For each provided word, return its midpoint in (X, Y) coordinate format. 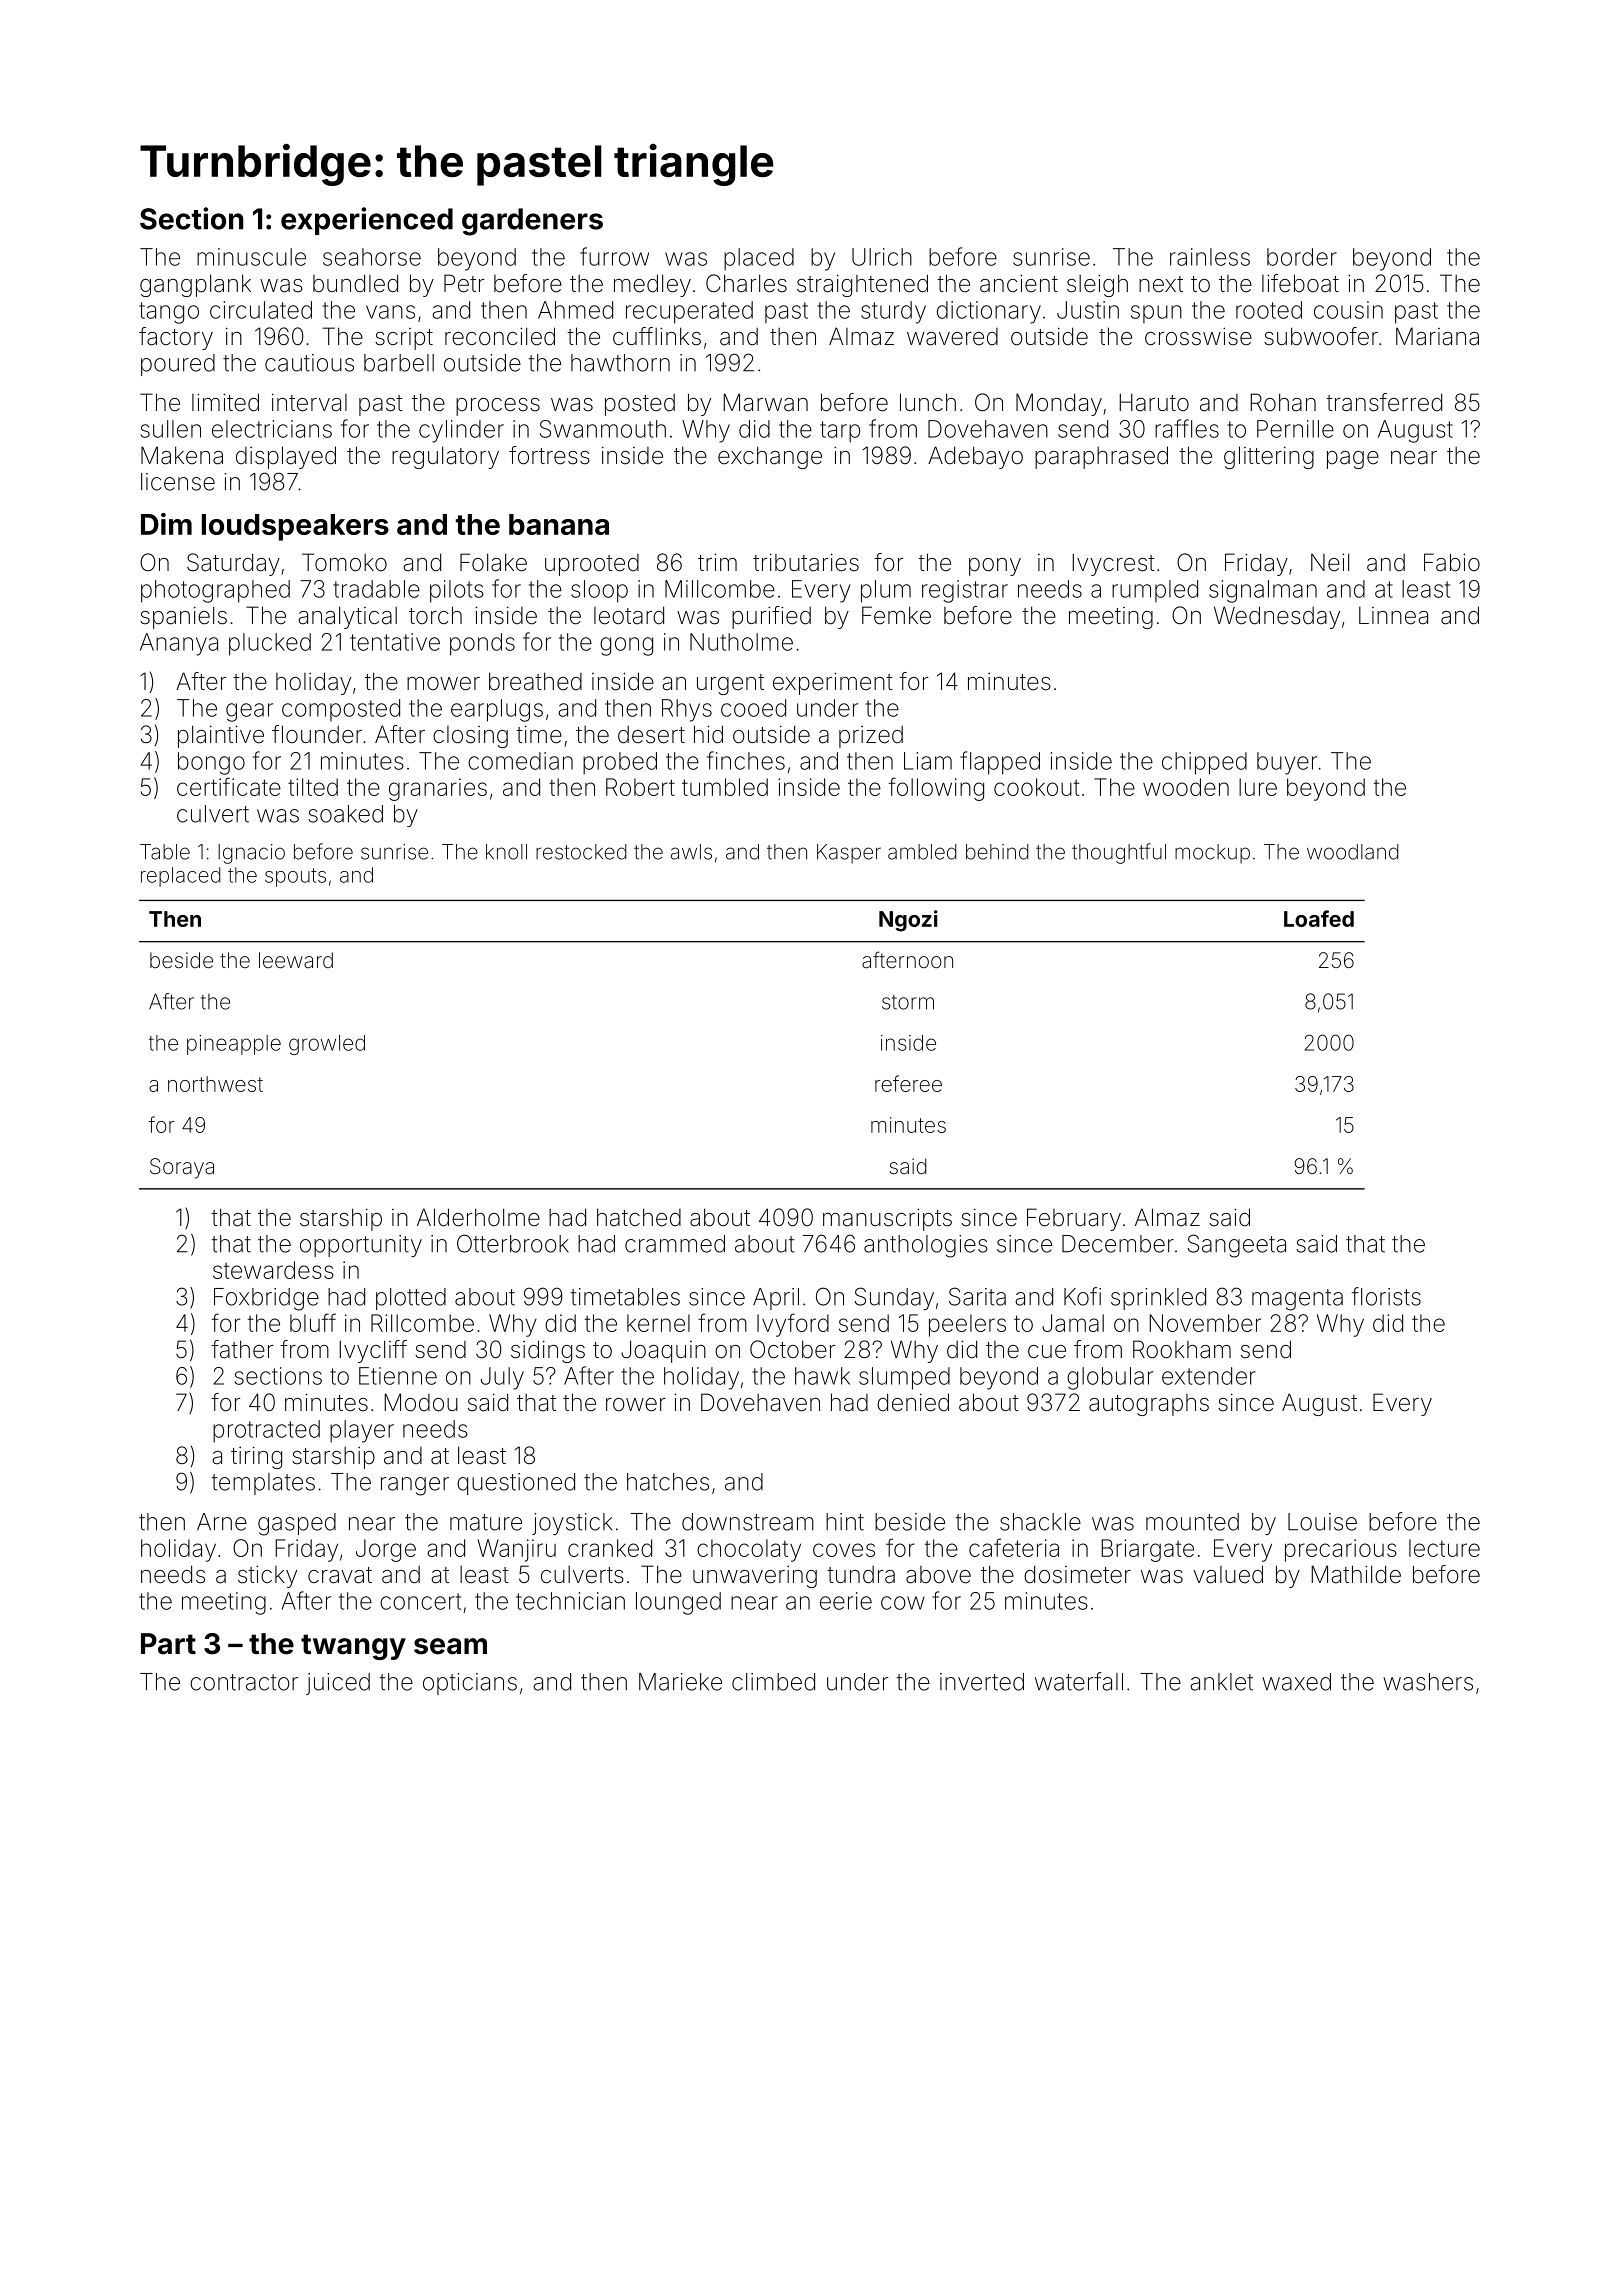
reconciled (500, 336)
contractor (244, 1682)
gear (249, 712)
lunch (928, 402)
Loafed (1319, 918)
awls (691, 852)
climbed (773, 1682)
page (1353, 460)
